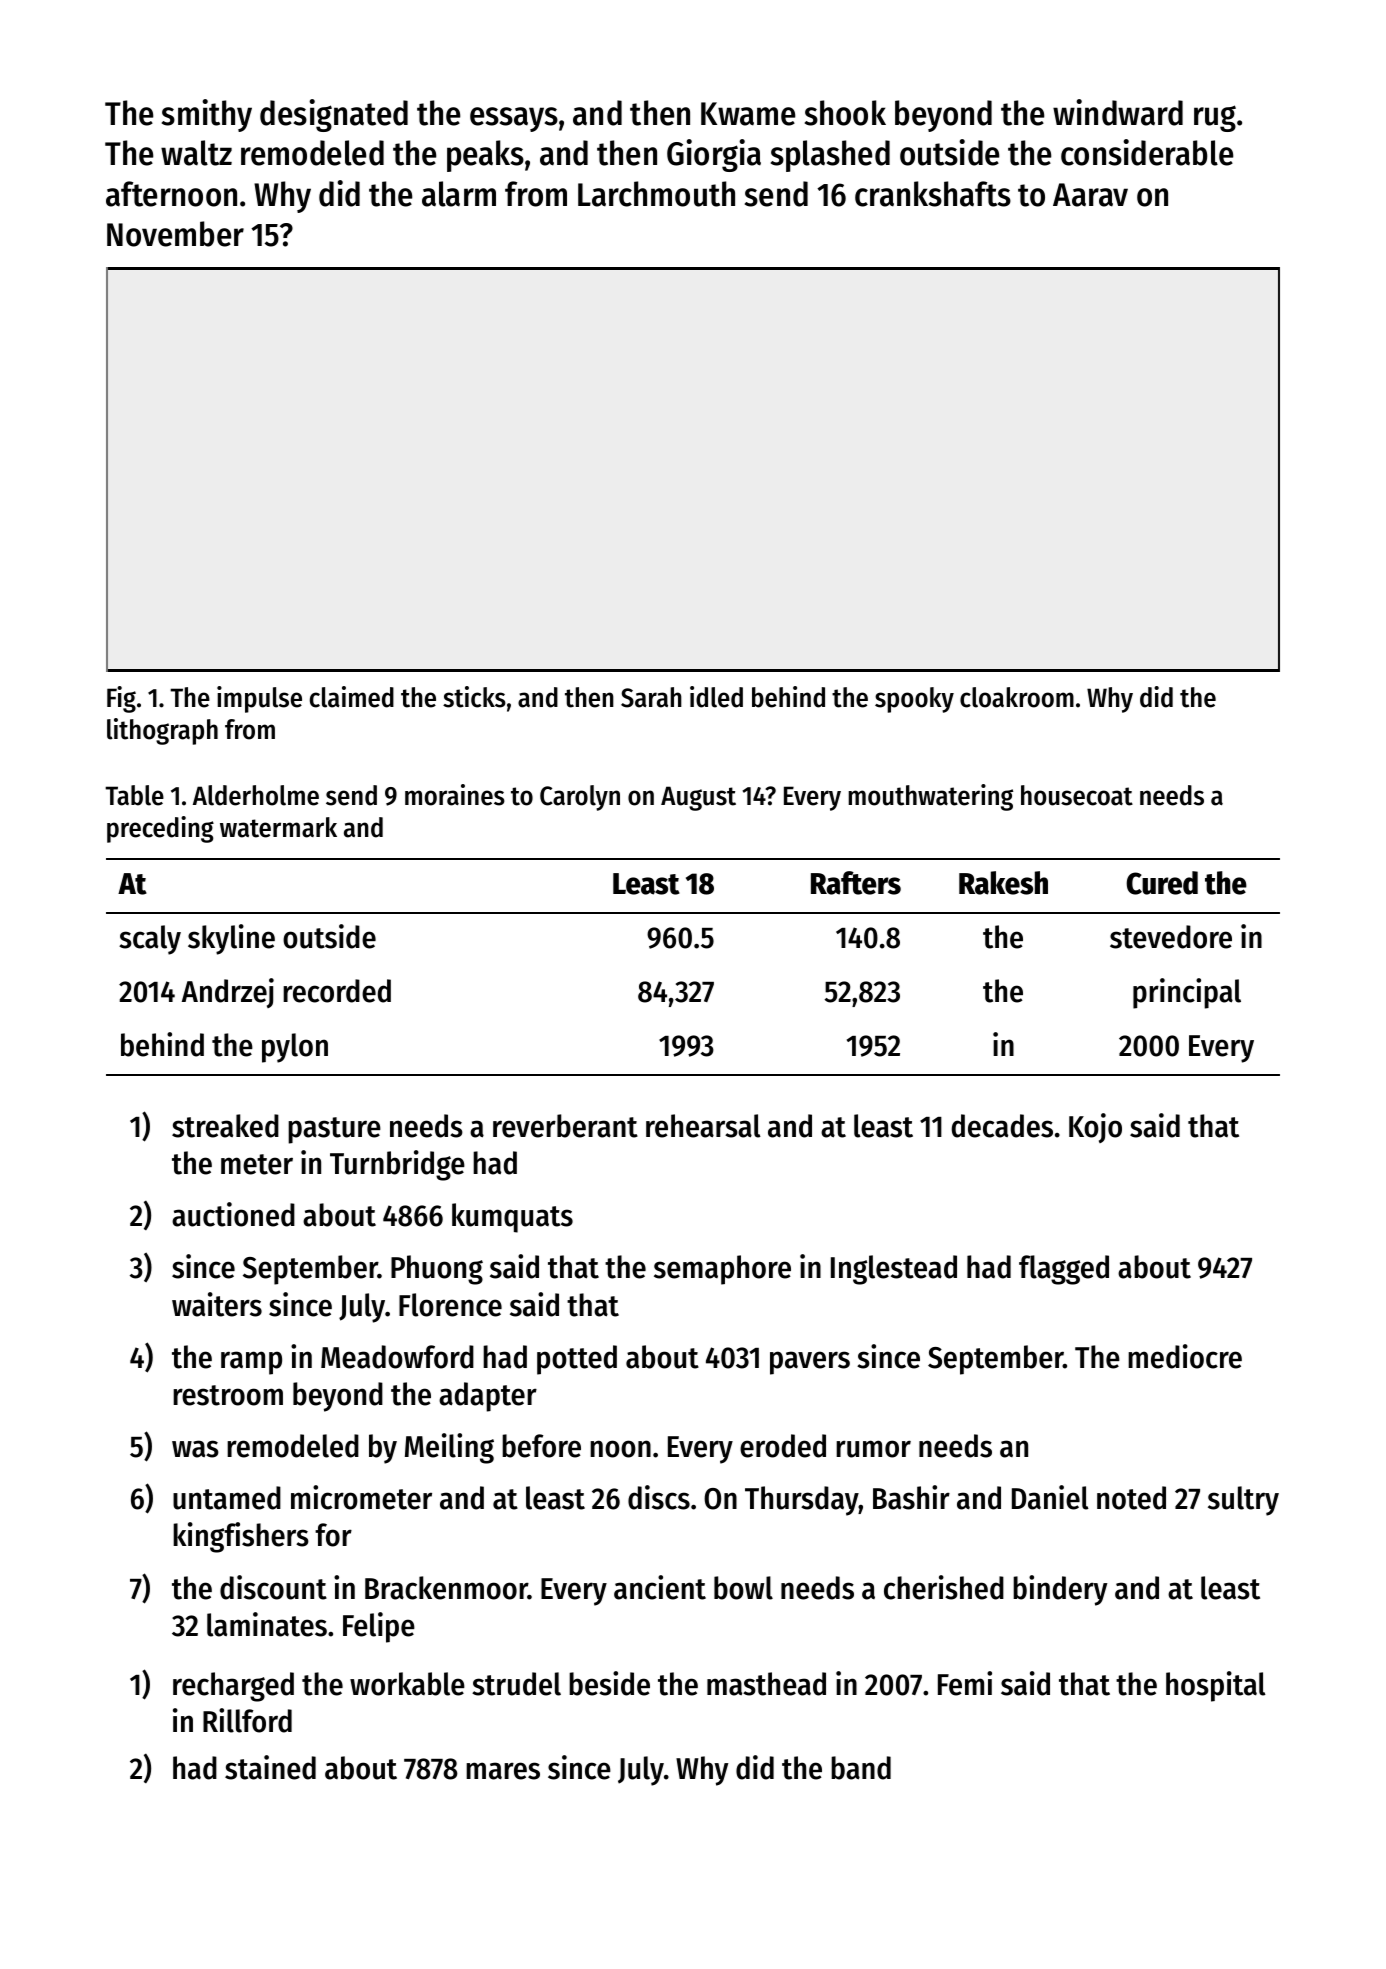  Describe the element at coordinates (270, 1767) in the screenshot. I see `stained` at that location.
